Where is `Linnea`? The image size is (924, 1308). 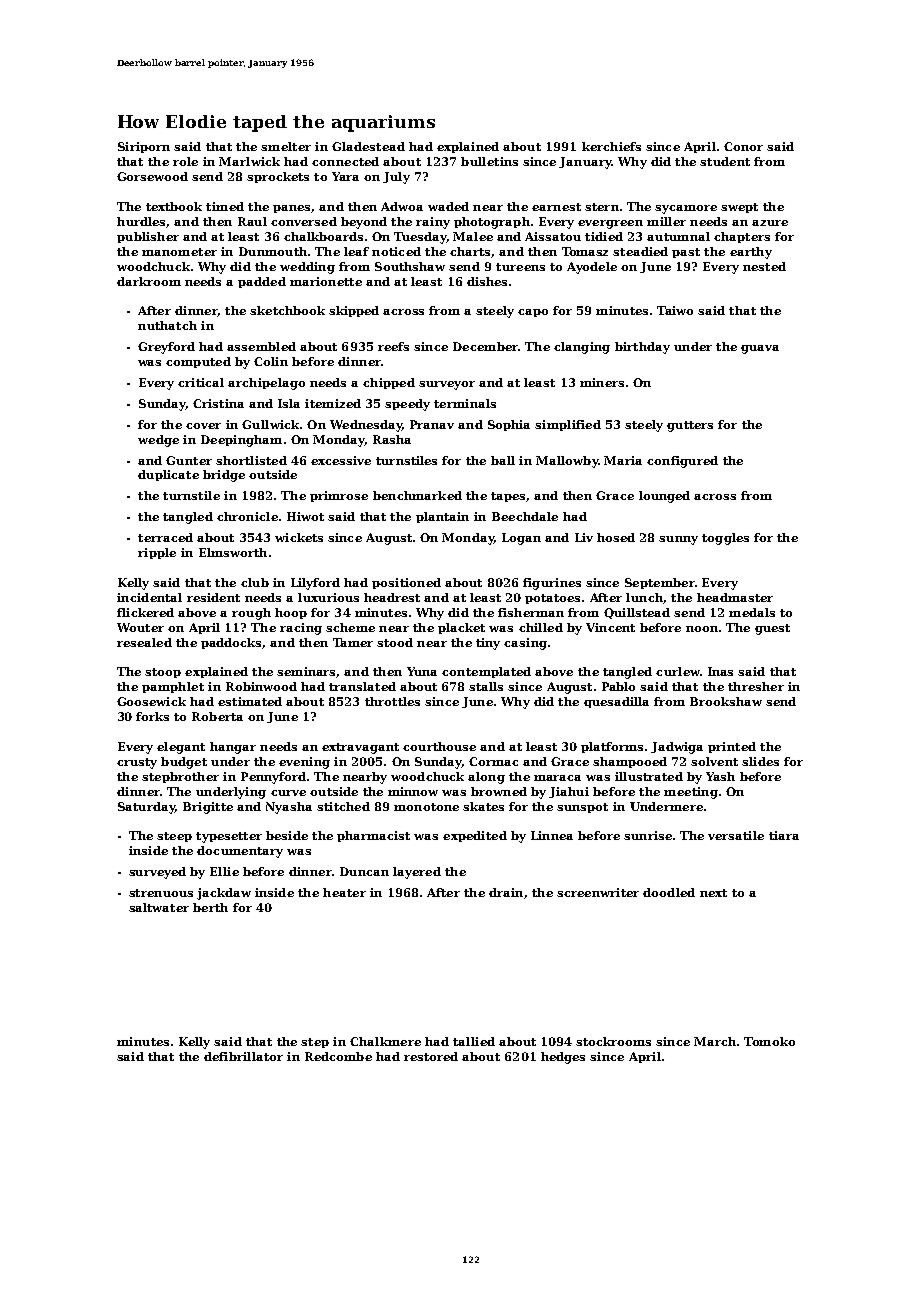 Linnea is located at coordinates (552, 835).
